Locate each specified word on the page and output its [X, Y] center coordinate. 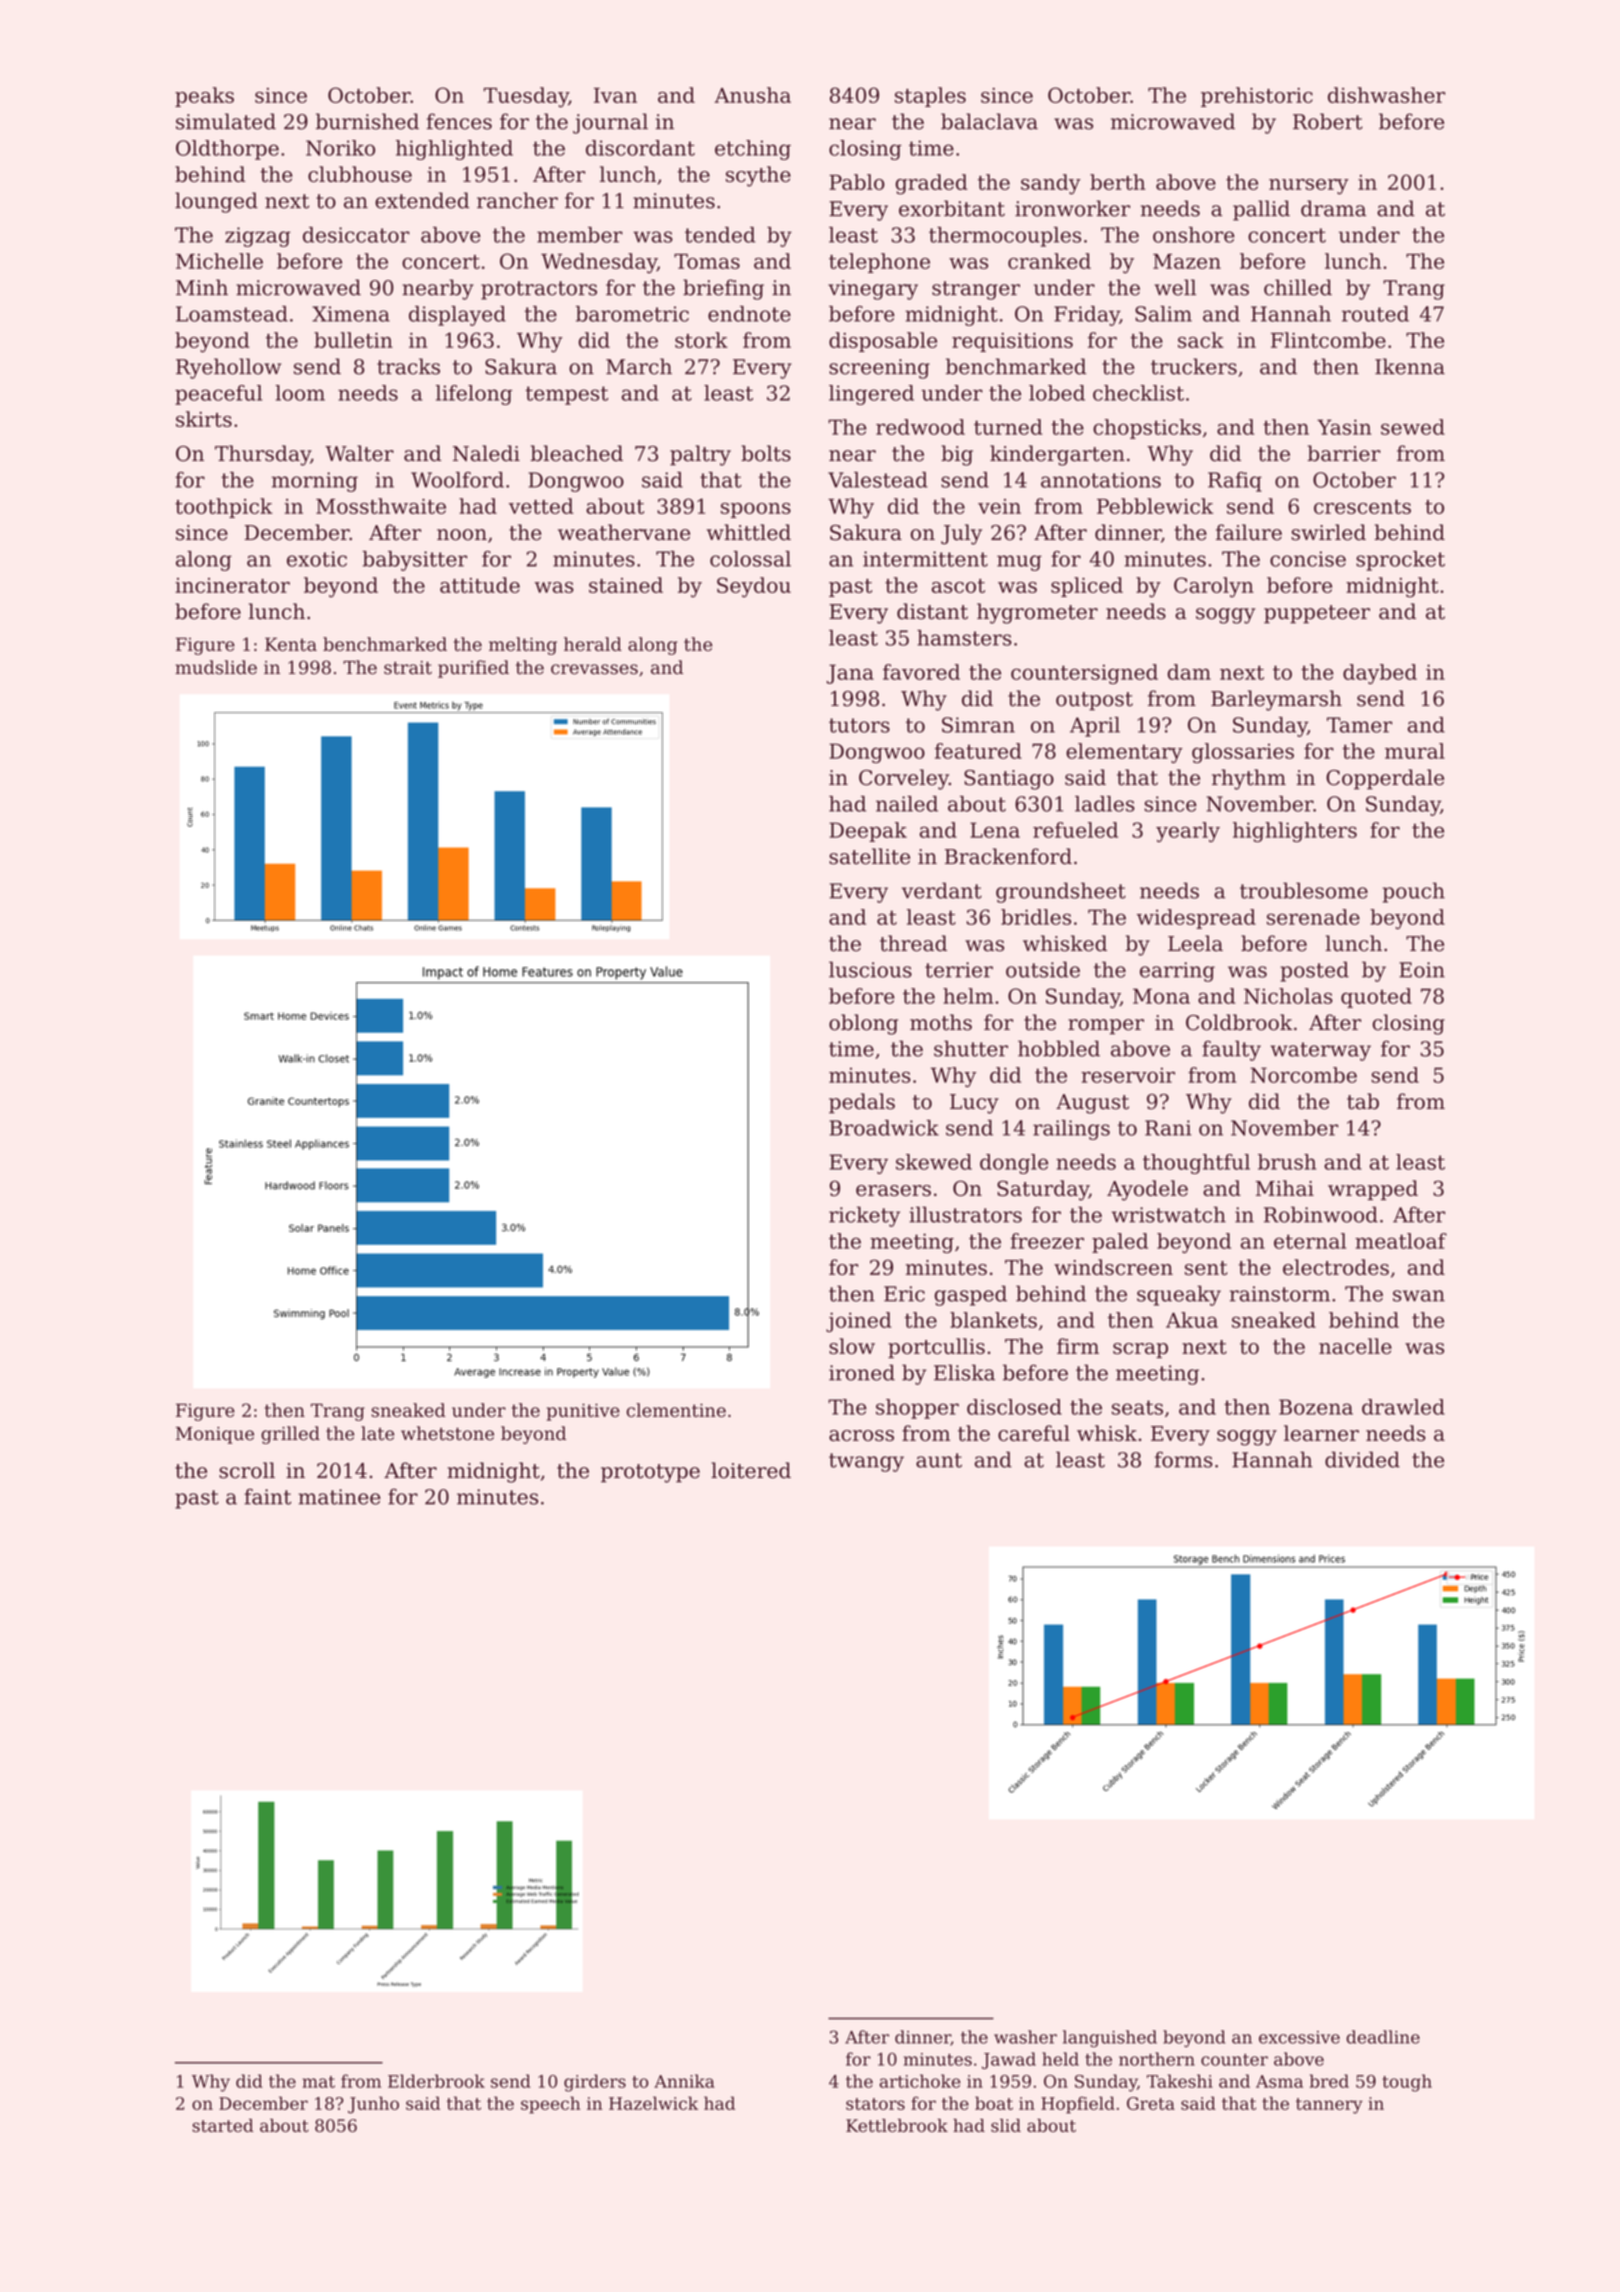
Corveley [904, 779]
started [223, 2125]
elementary [1124, 753]
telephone [879, 263]
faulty [1231, 1050]
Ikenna [1410, 366]
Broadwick [884, 1128]
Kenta [291, 644]
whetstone [447, 1433]
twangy [866, 1462]
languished [1110, 2039]
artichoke [920, 2081]
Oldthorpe [227, 150]
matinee [339, 1497]
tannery [1329, 2106]
